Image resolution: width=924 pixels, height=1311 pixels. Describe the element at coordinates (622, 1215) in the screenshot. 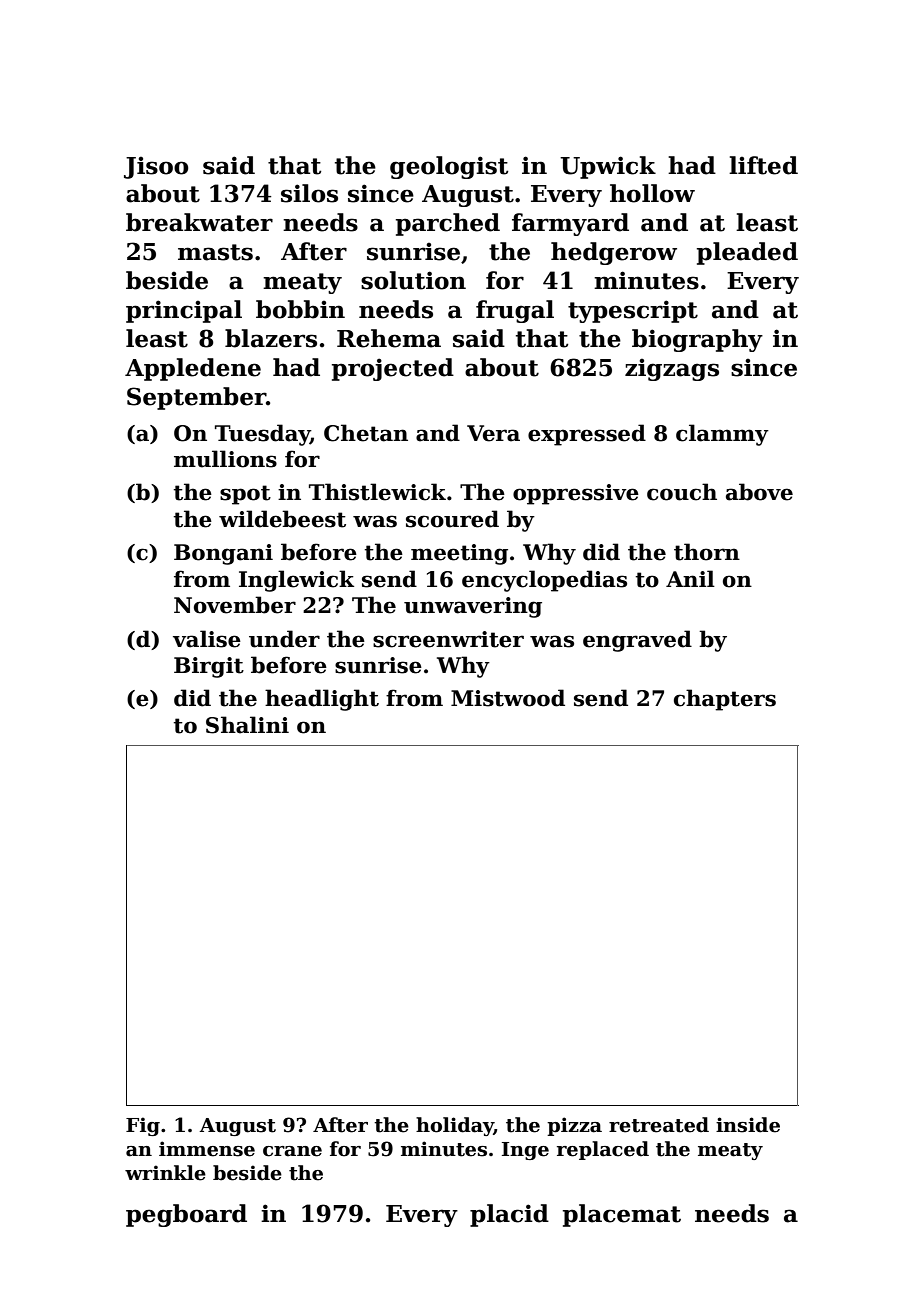

I see `placemat` at that location.
